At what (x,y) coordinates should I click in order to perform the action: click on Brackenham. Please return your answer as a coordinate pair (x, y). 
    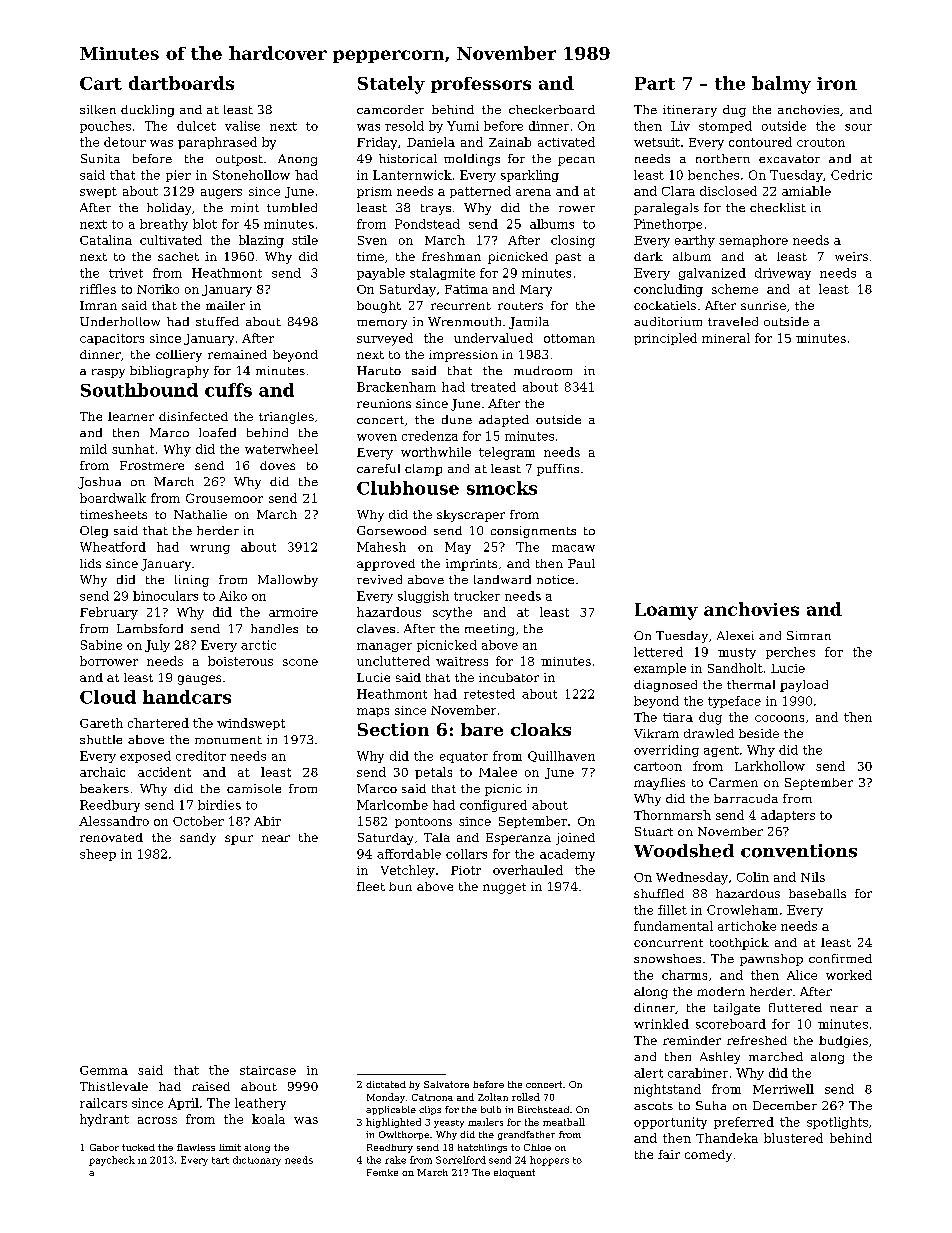
    Looking at the image, I should click on (396, 387).
